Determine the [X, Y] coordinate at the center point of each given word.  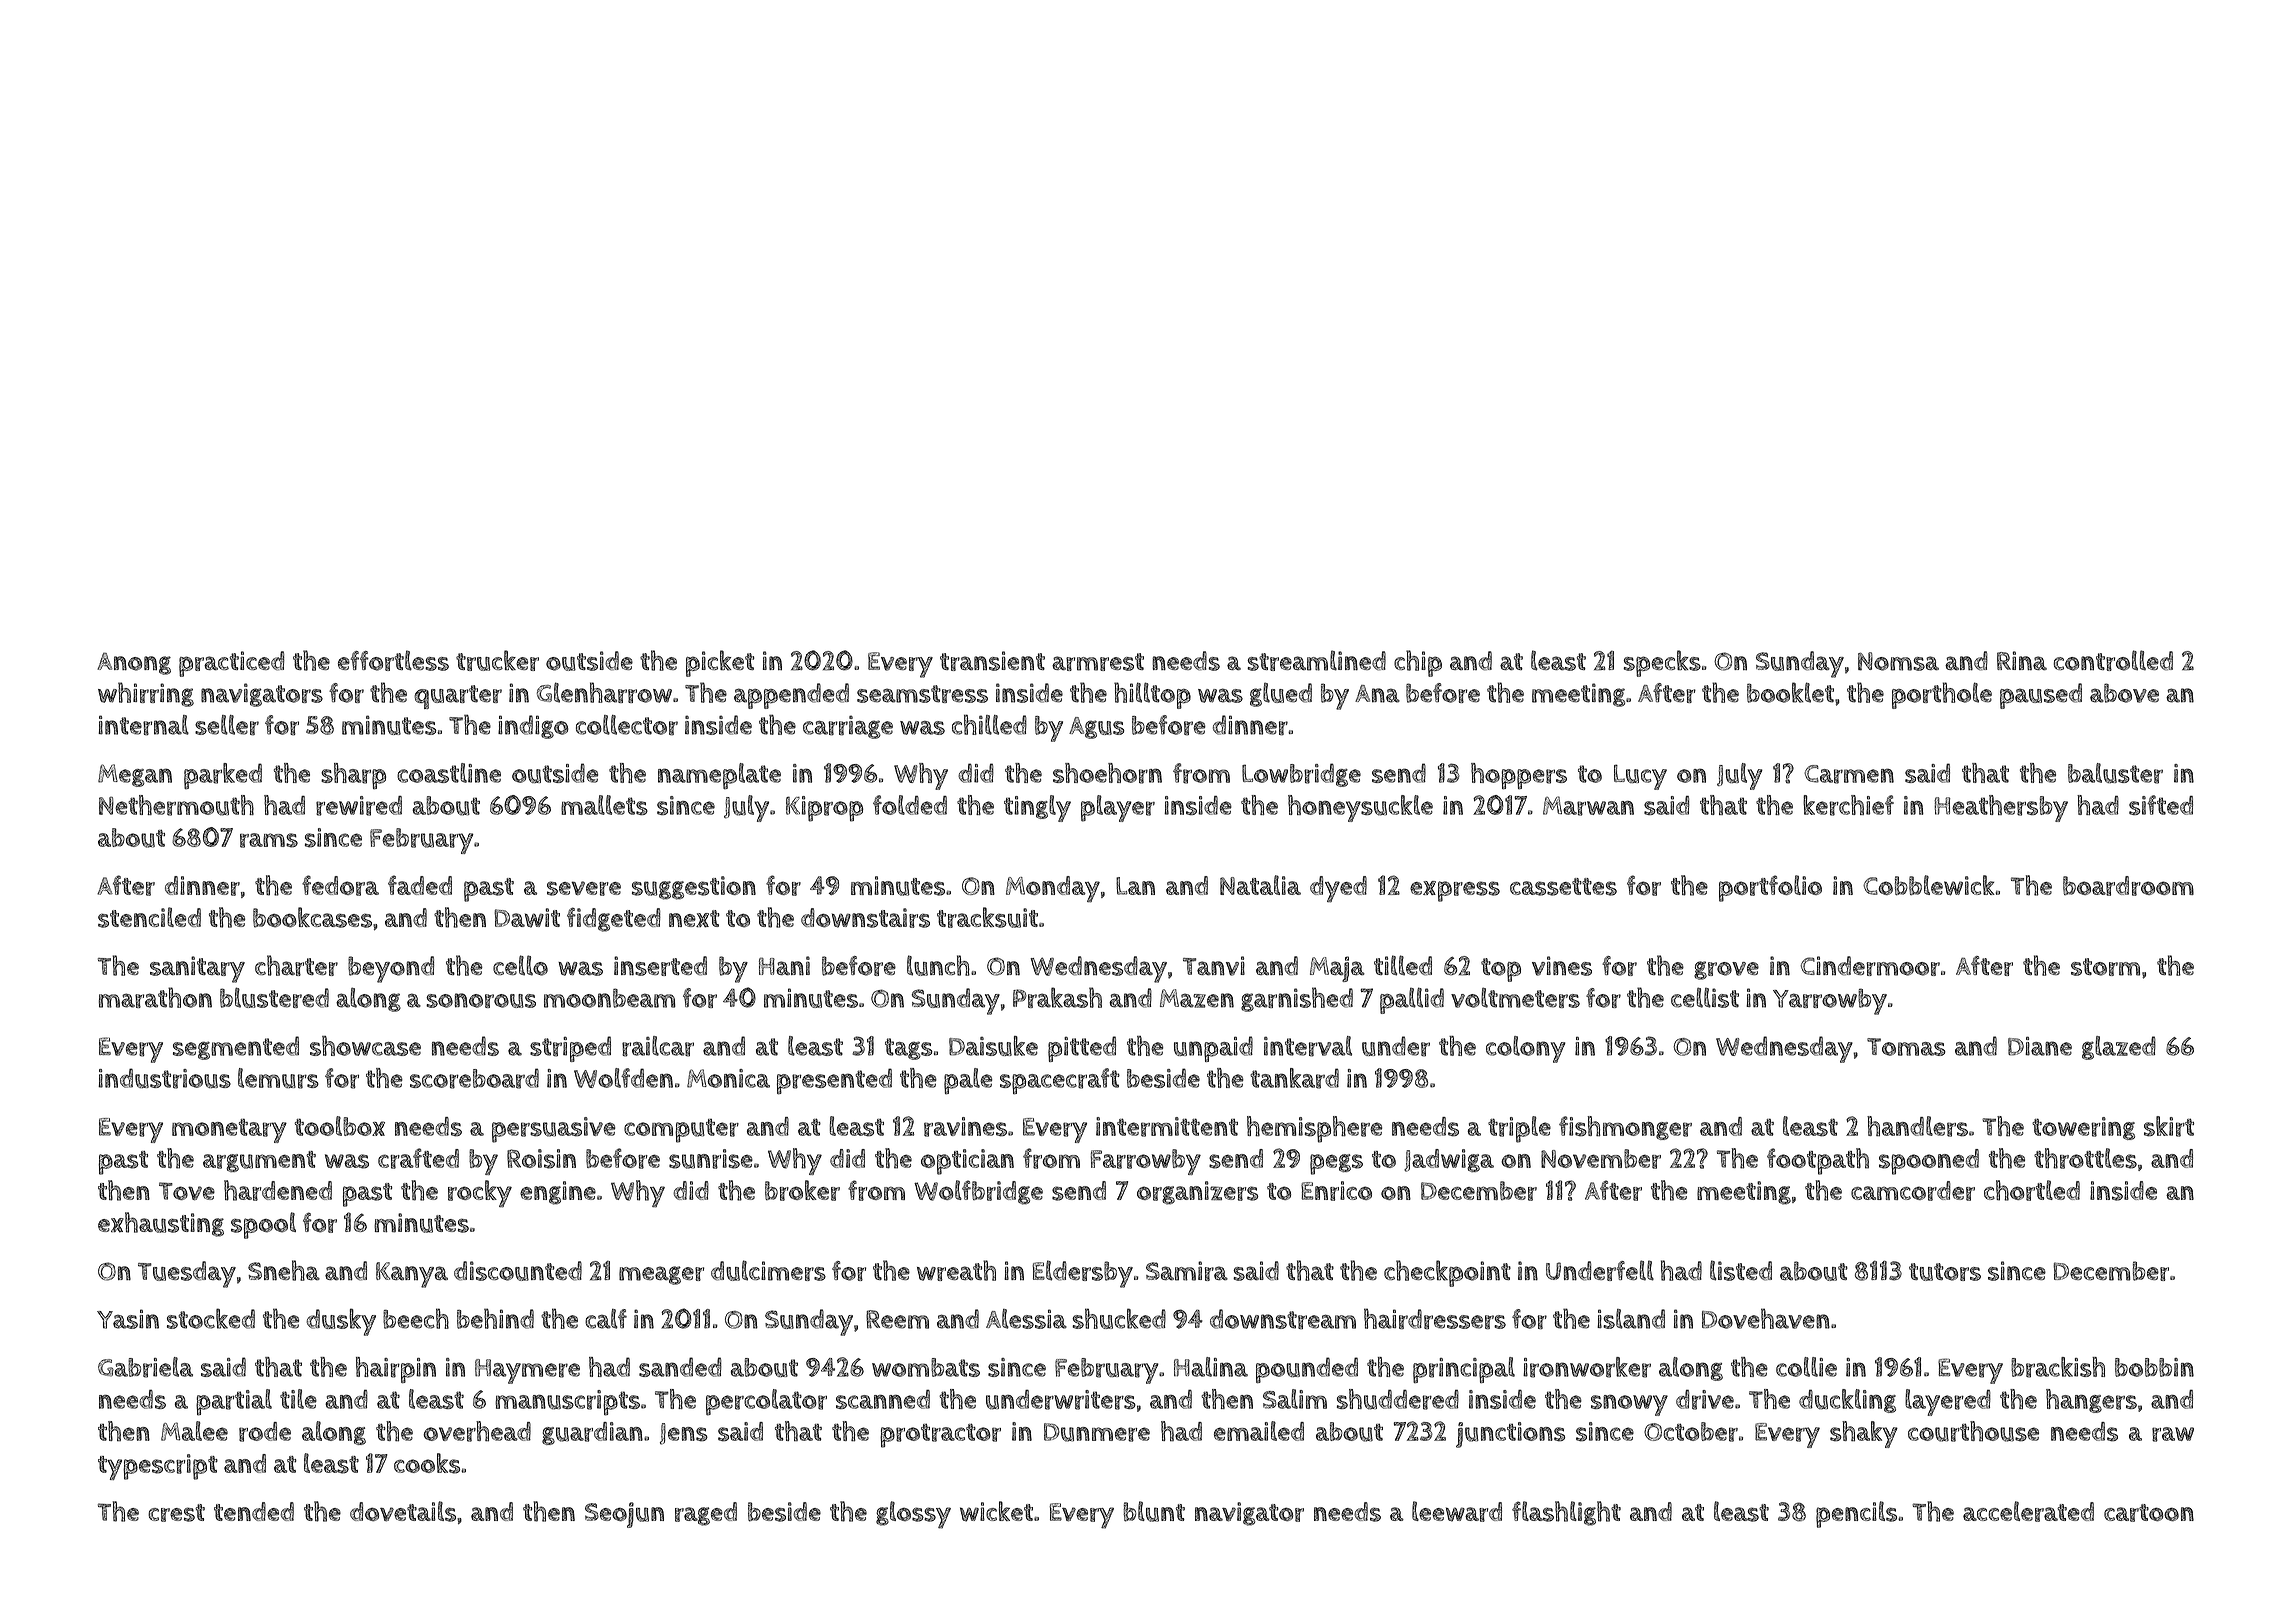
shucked [1119, 1318]
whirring [146, 694]
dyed [1338, 889]
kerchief [1848, 805]
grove [1726, 970]
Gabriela [145, 1367]
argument [259, 1161]
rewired [359, 806]
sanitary [197, 969]
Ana [1377, 694]
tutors [1945, 1272]
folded [910, 805]
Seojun [624, 1515]
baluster [2115, 773]
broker [802, 1190]
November [1601, 1159]
